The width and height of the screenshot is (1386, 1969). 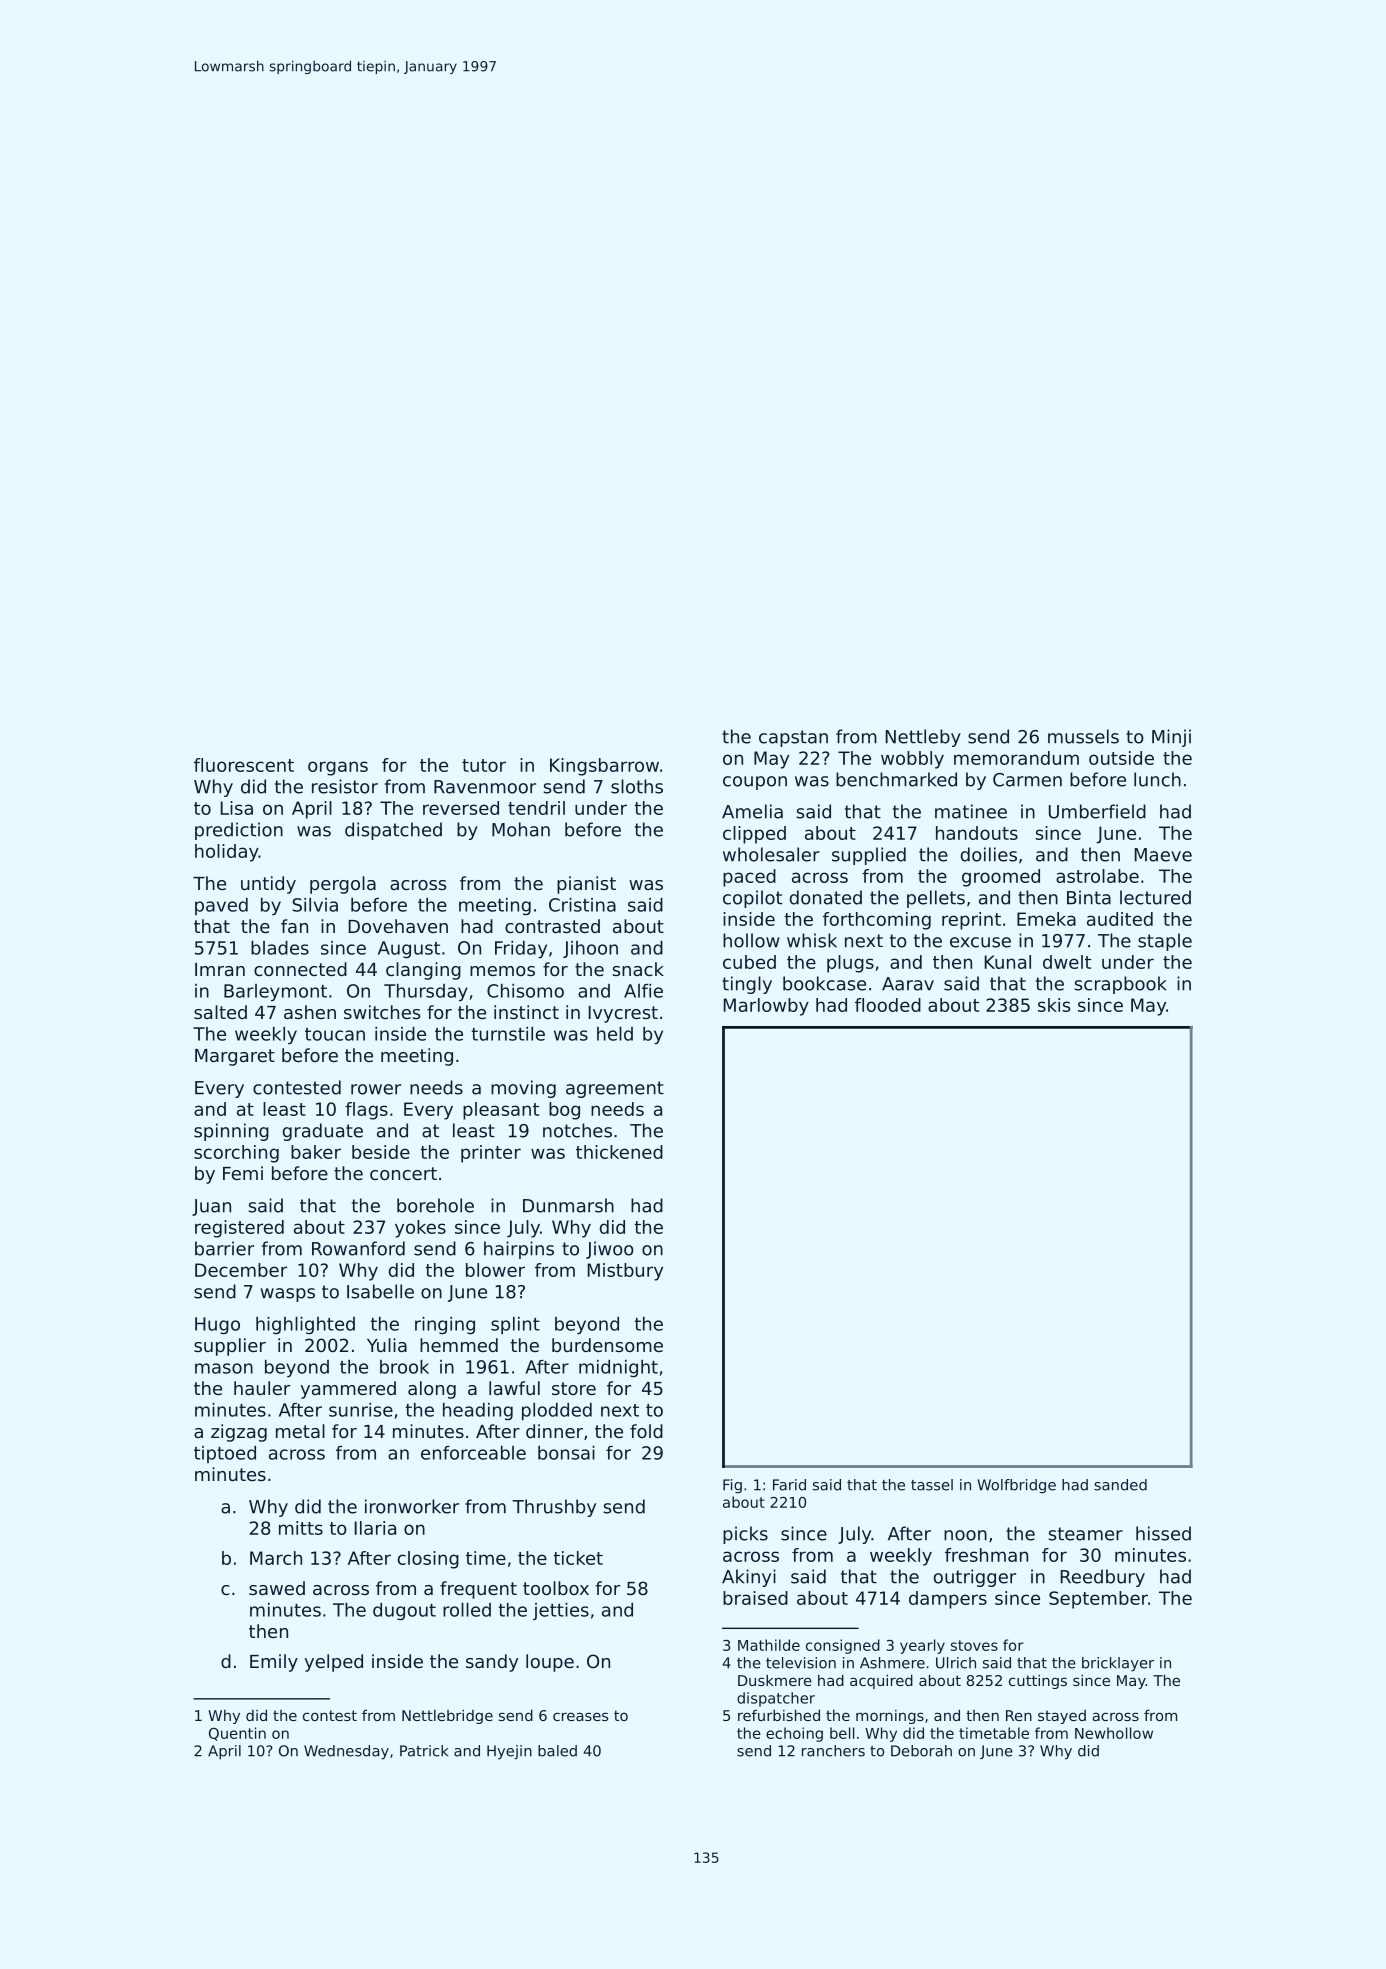 What do you see at coordinates (604, 767) in the screenshot?
I see `Kingsbarrow` at bounding box center [604, 767].
